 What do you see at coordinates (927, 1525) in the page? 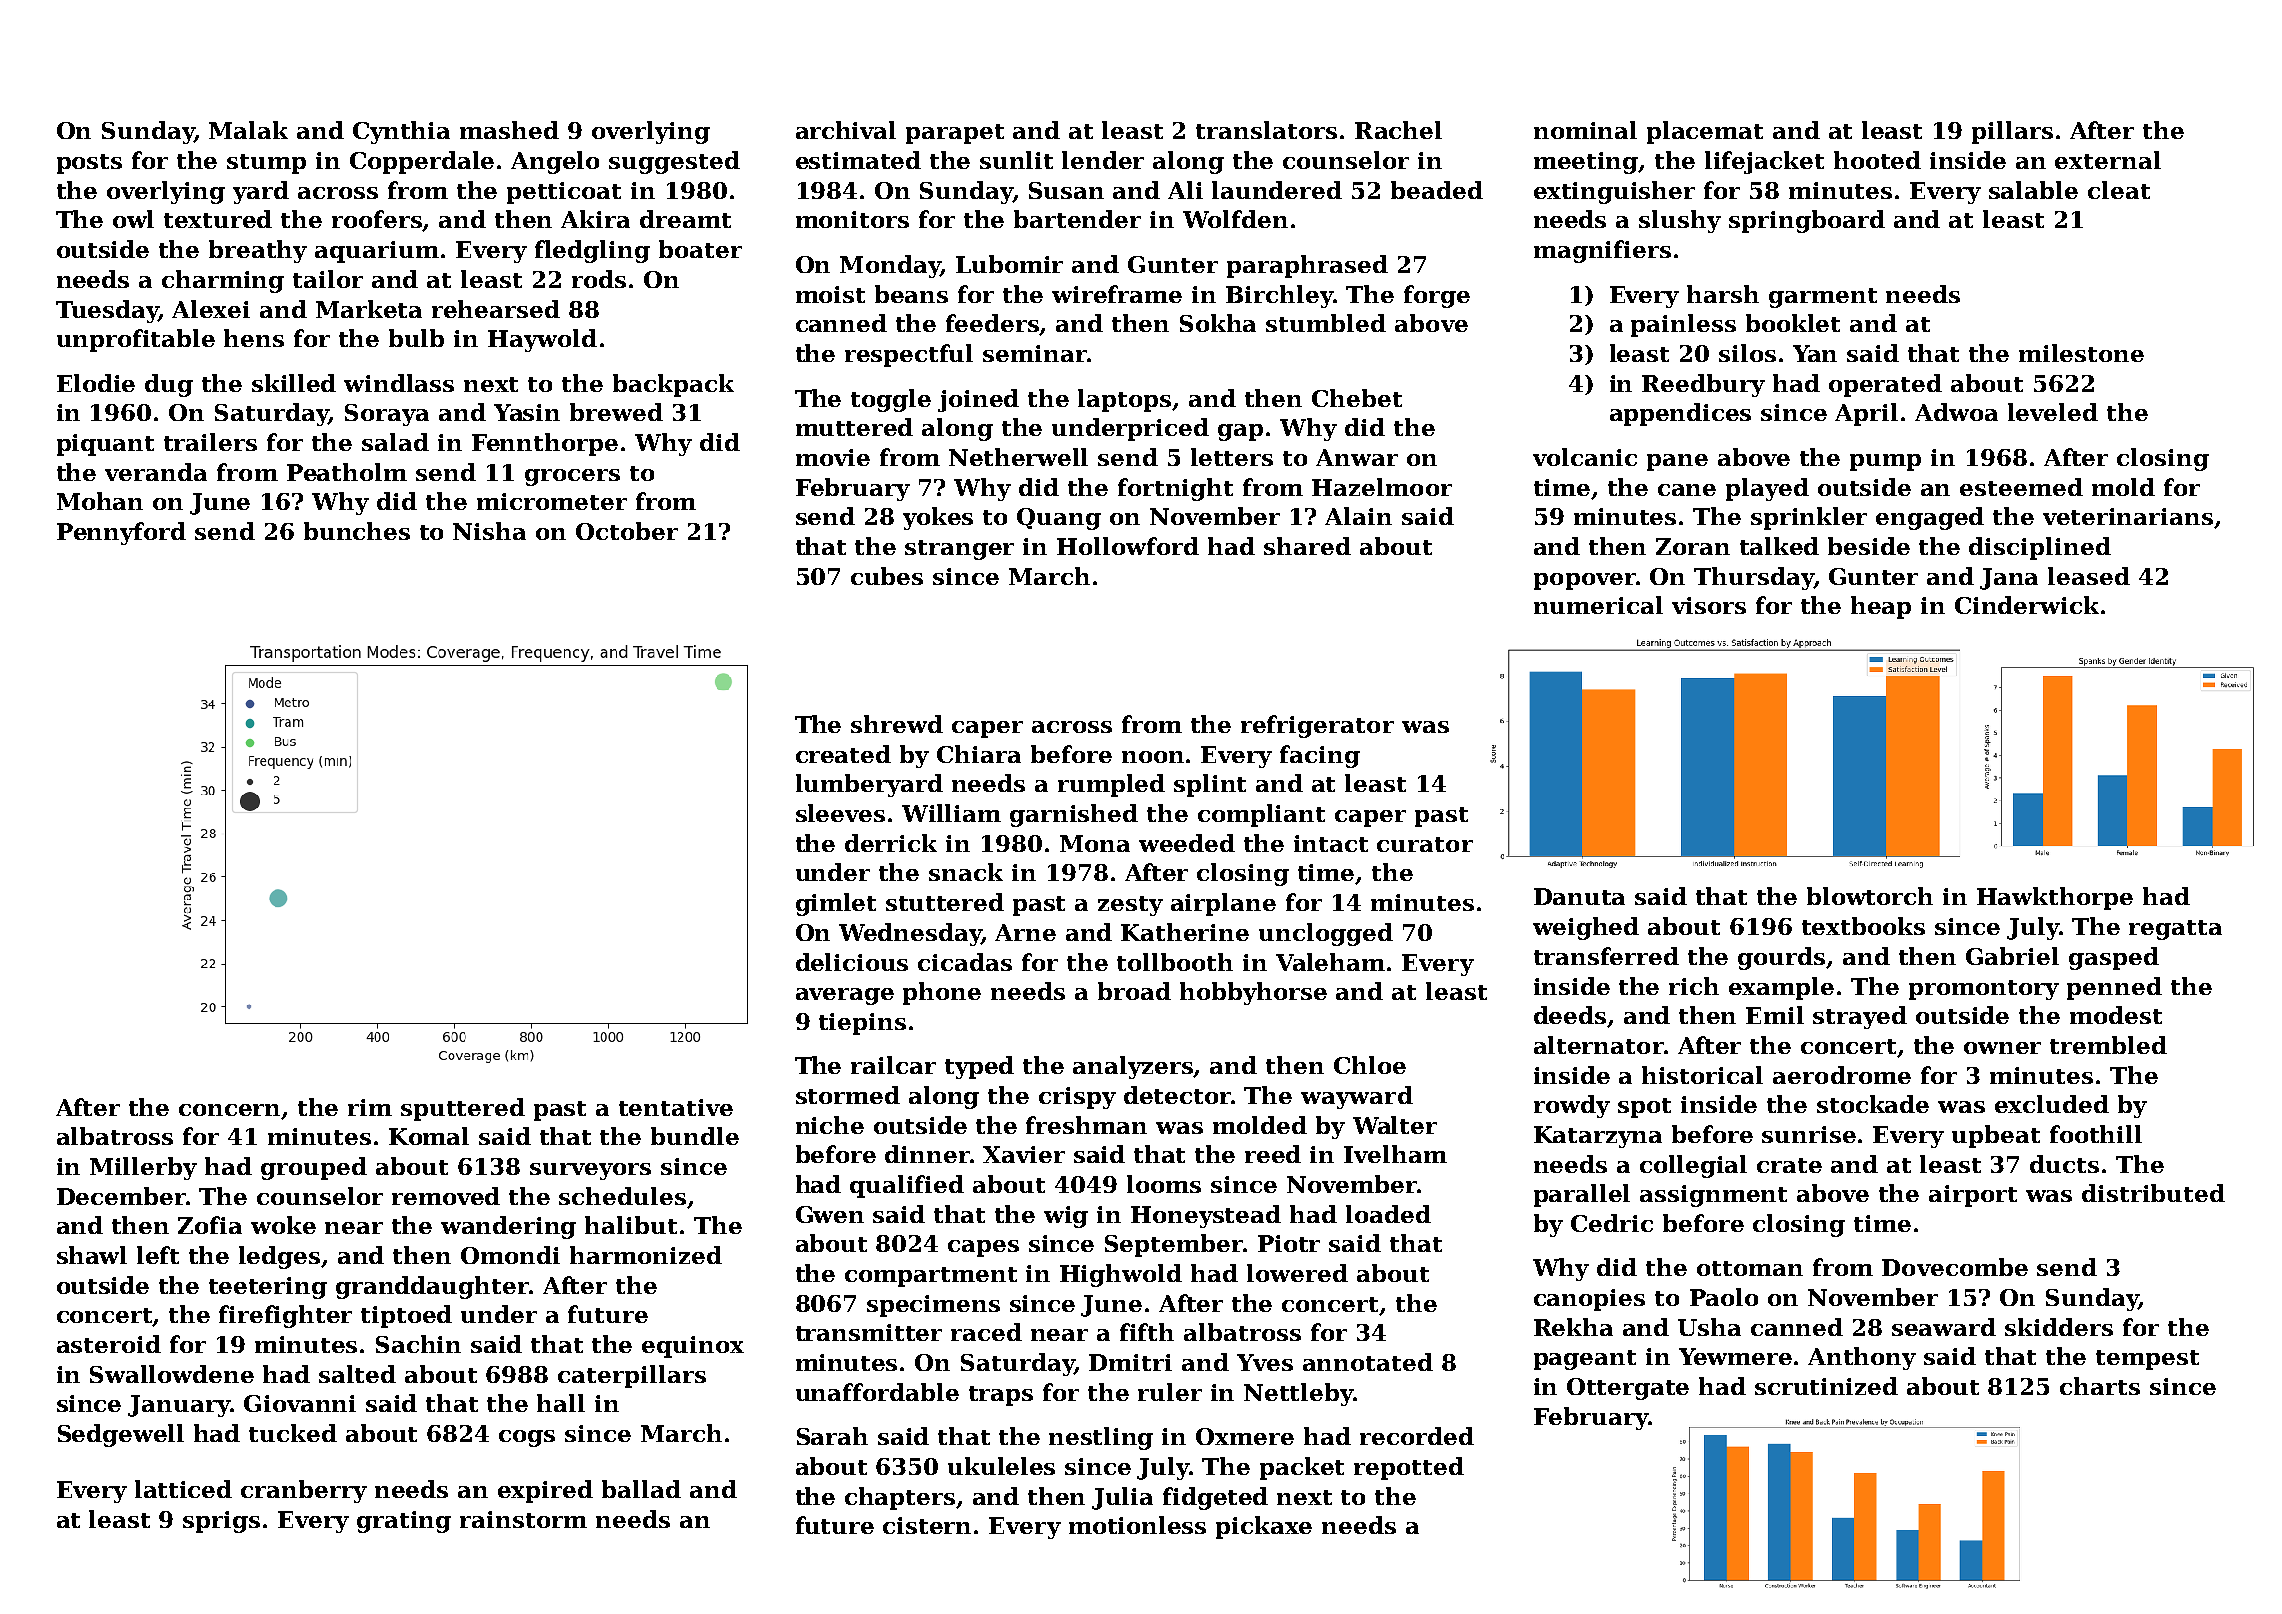
I see `cistern` at bounding box center [927, 1525].
